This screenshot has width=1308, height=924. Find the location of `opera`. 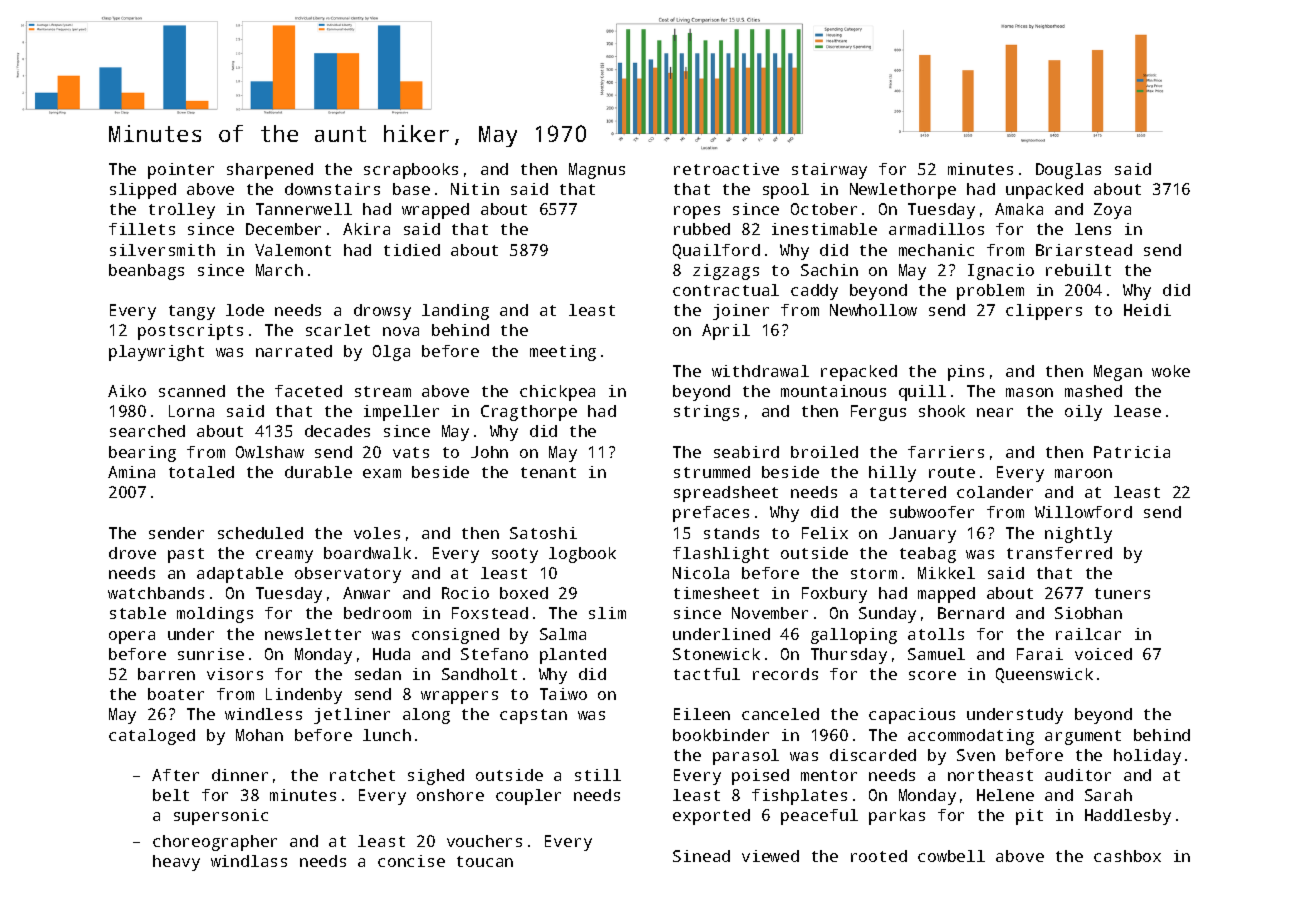

opera is located at coordinates (132, 637).
